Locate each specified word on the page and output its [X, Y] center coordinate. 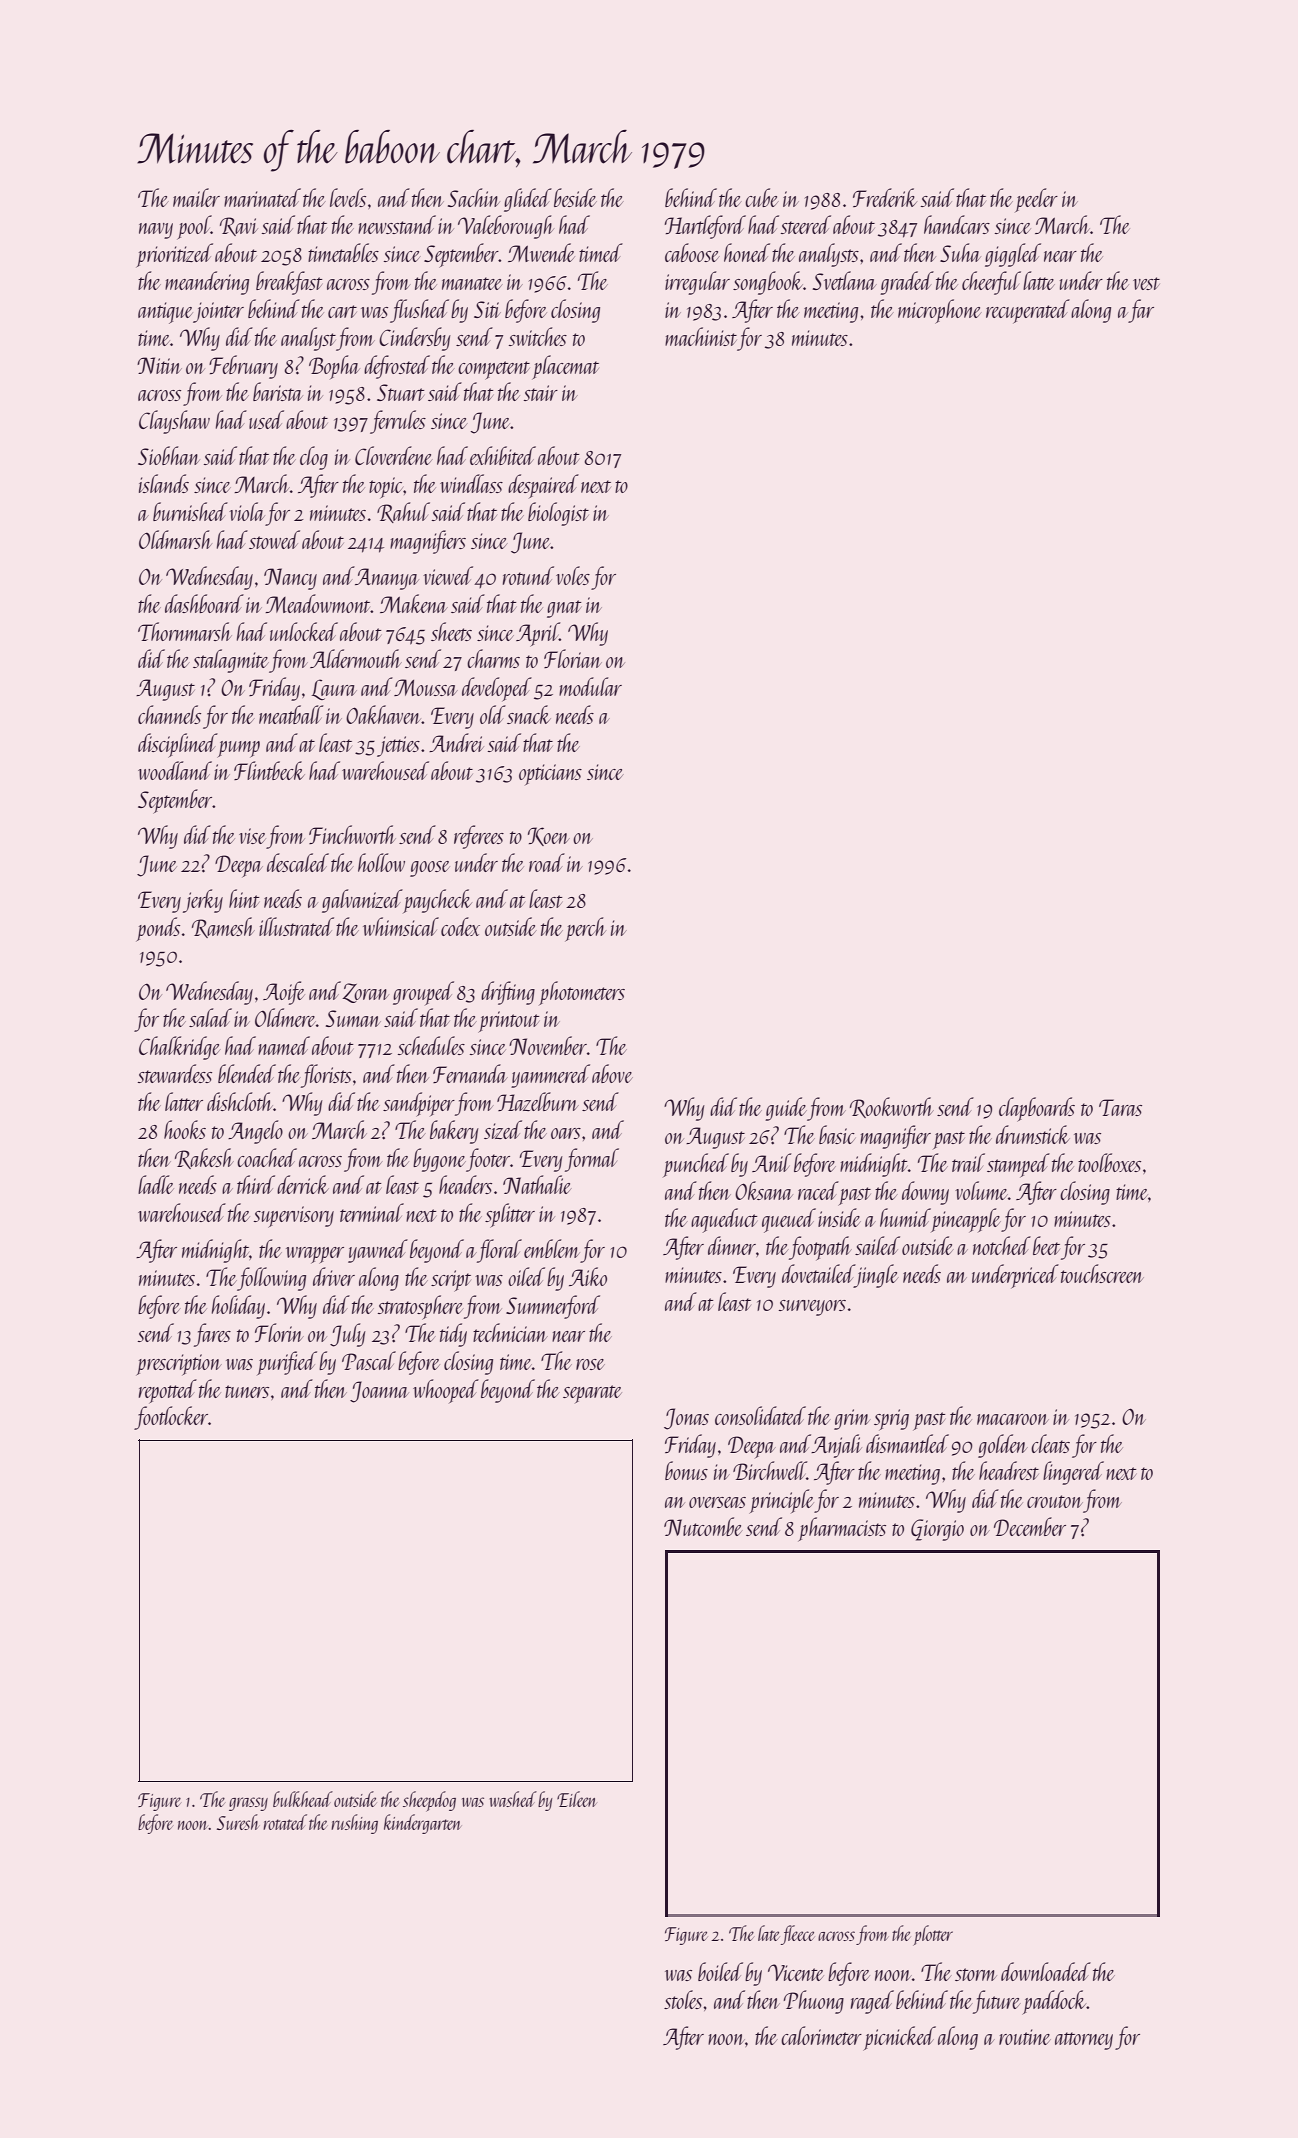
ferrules [398, 422]
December [1030, 1526]
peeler [1036, 200]
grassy [248, 1804]
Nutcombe [703, 1526]
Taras [1120, 1107]
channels [169, 714]
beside [575, 197]
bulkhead [303, 1799]
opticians [550, 774]
